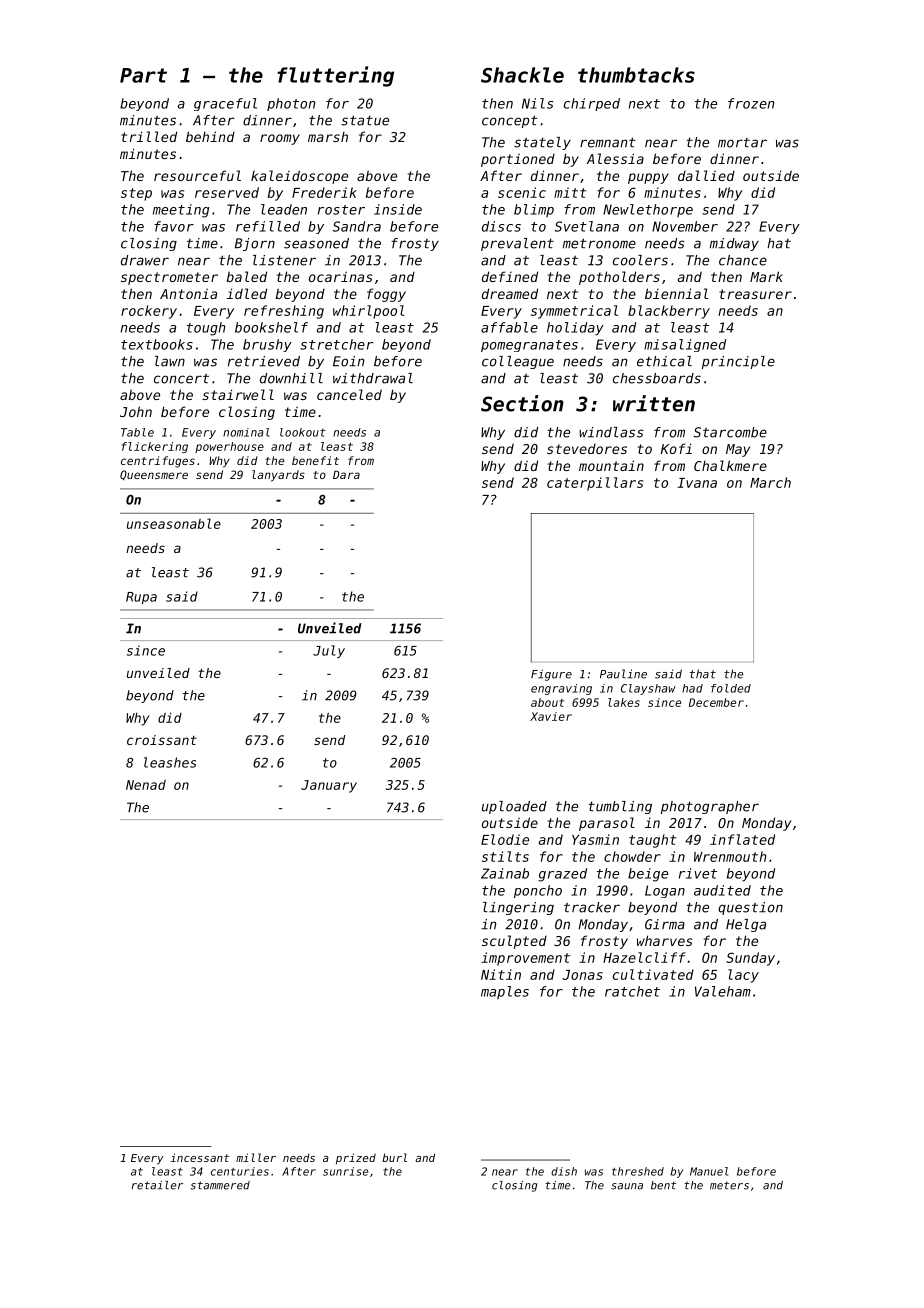 This screenshot has height=1308, width=924. Describe the element at coordinates (143, 75) in the screenshot. I see `Part` at that location.
